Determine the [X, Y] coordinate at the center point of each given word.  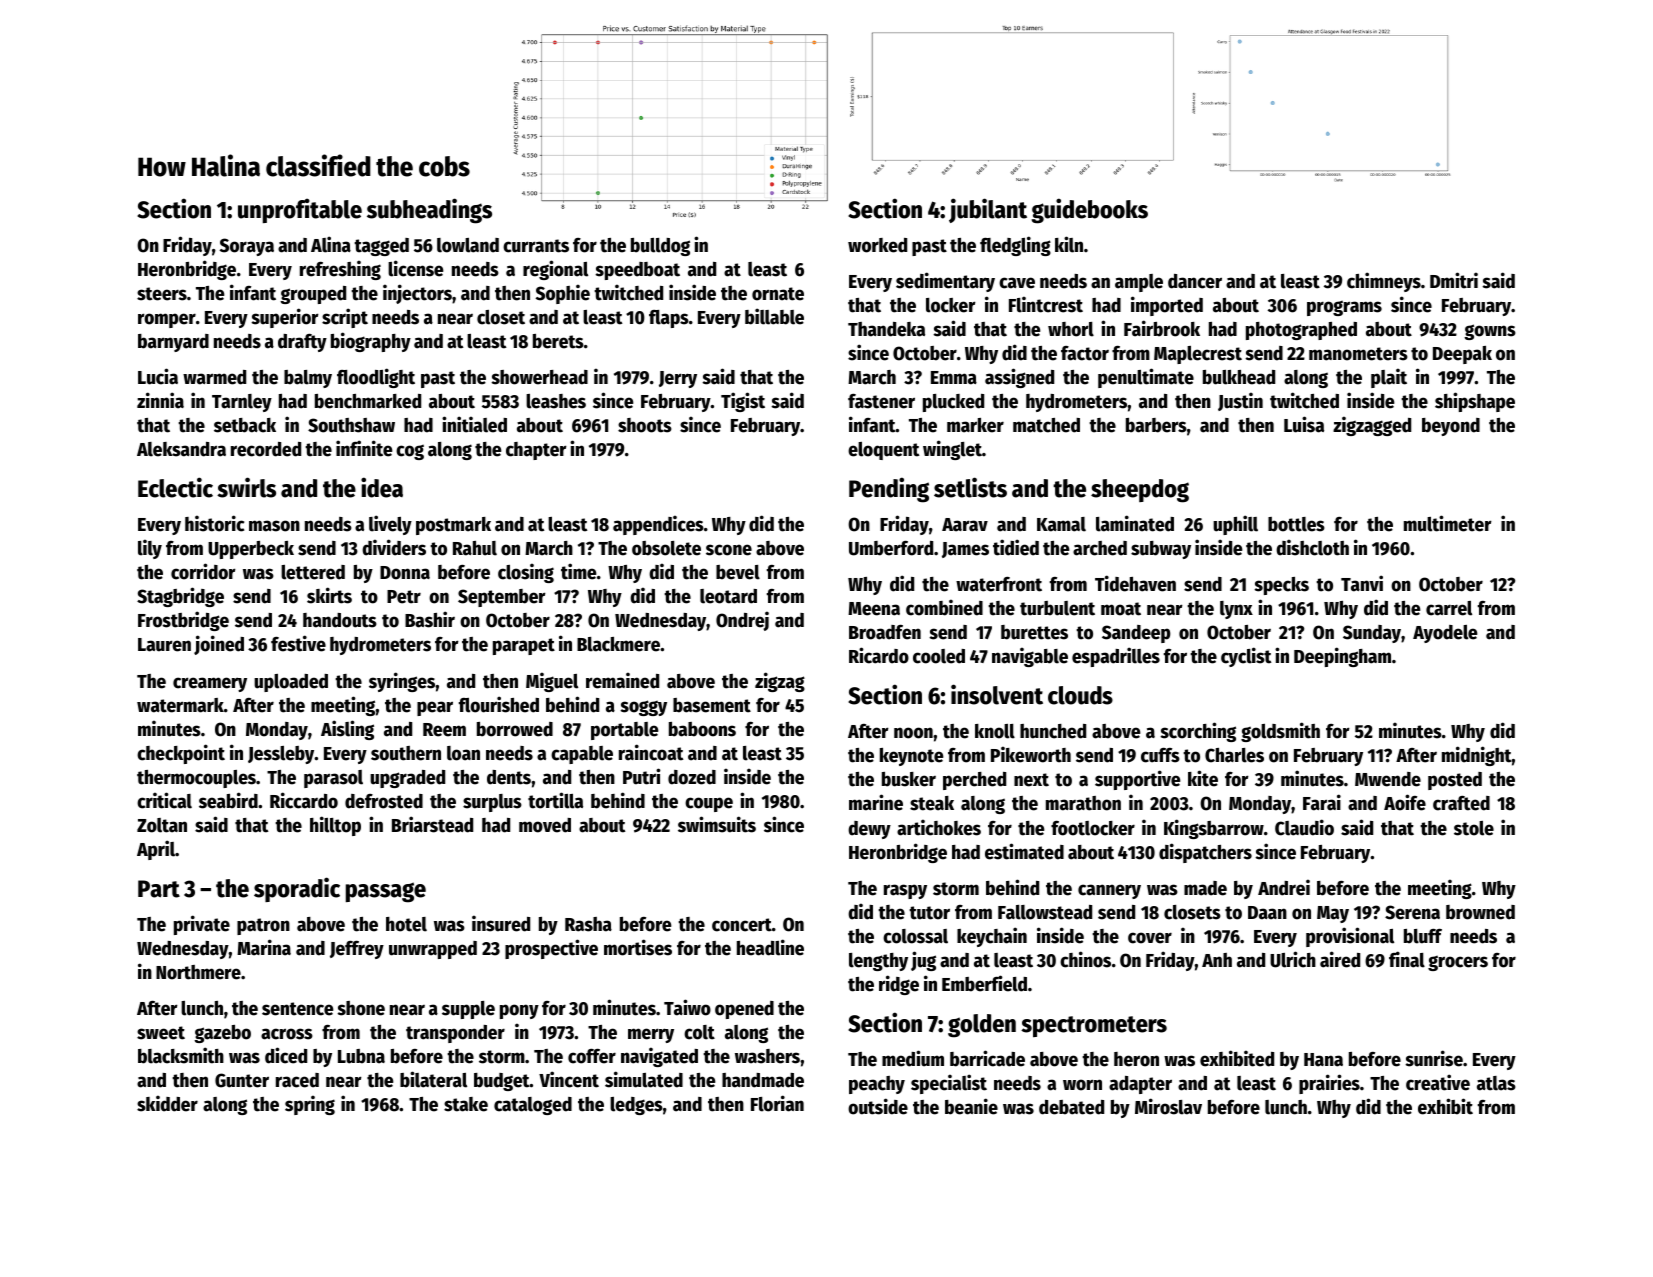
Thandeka [886, 329]
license [416, 268]
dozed [692, 777]
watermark [180, 705]
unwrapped [433, 950]
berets [558, 341]
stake [466, 1104]
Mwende [1388, 779]
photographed [1301, 331]
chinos [1085, 959]
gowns [1490, 332]
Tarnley [242, 403]
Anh [1217, 960]
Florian [777, 1103]
